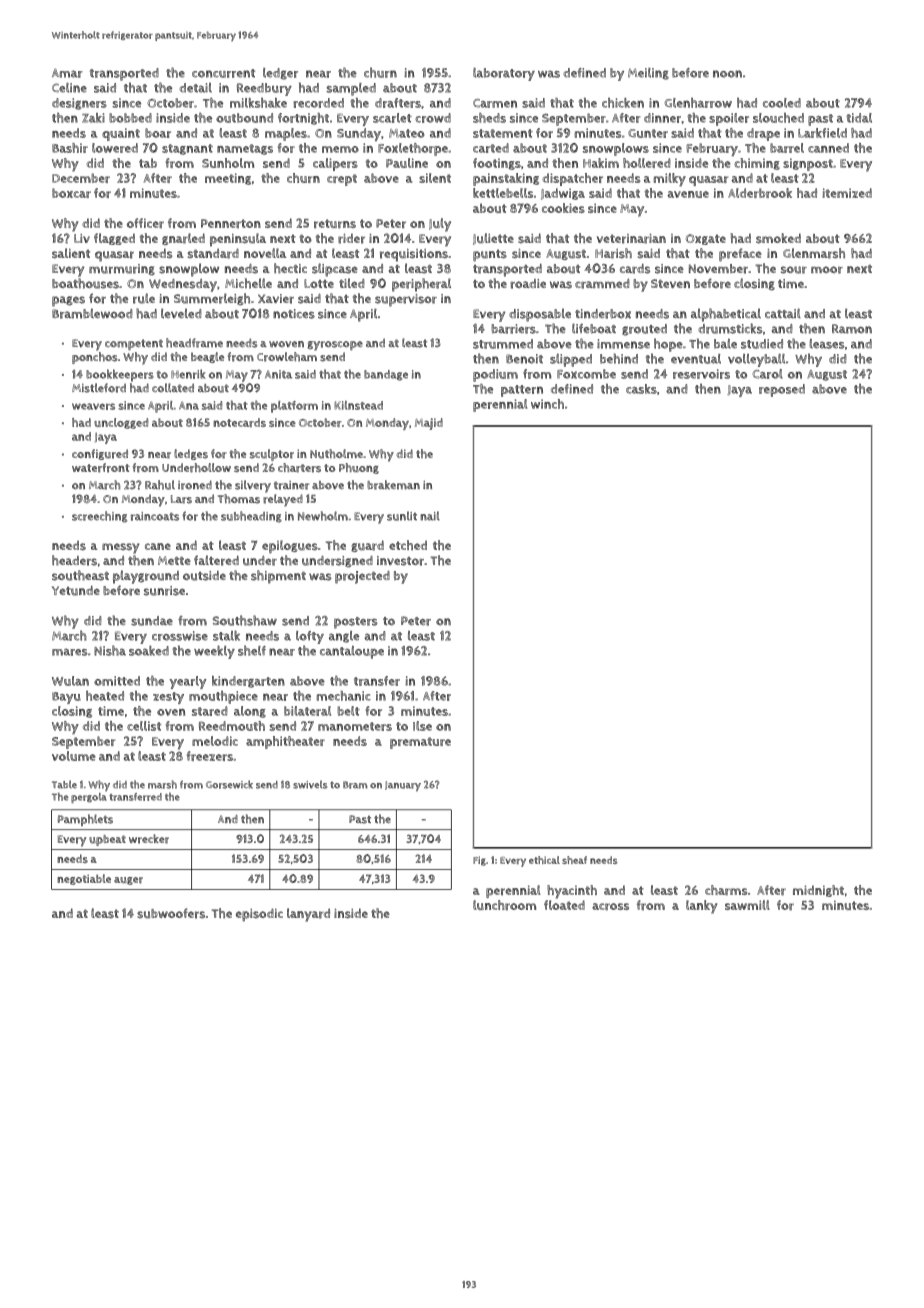 Image resolution: width=924 pixels, height=1308 pixels. Describe the element at coordinates (641, 389) in the screenshot. I see `casks` at that location.
